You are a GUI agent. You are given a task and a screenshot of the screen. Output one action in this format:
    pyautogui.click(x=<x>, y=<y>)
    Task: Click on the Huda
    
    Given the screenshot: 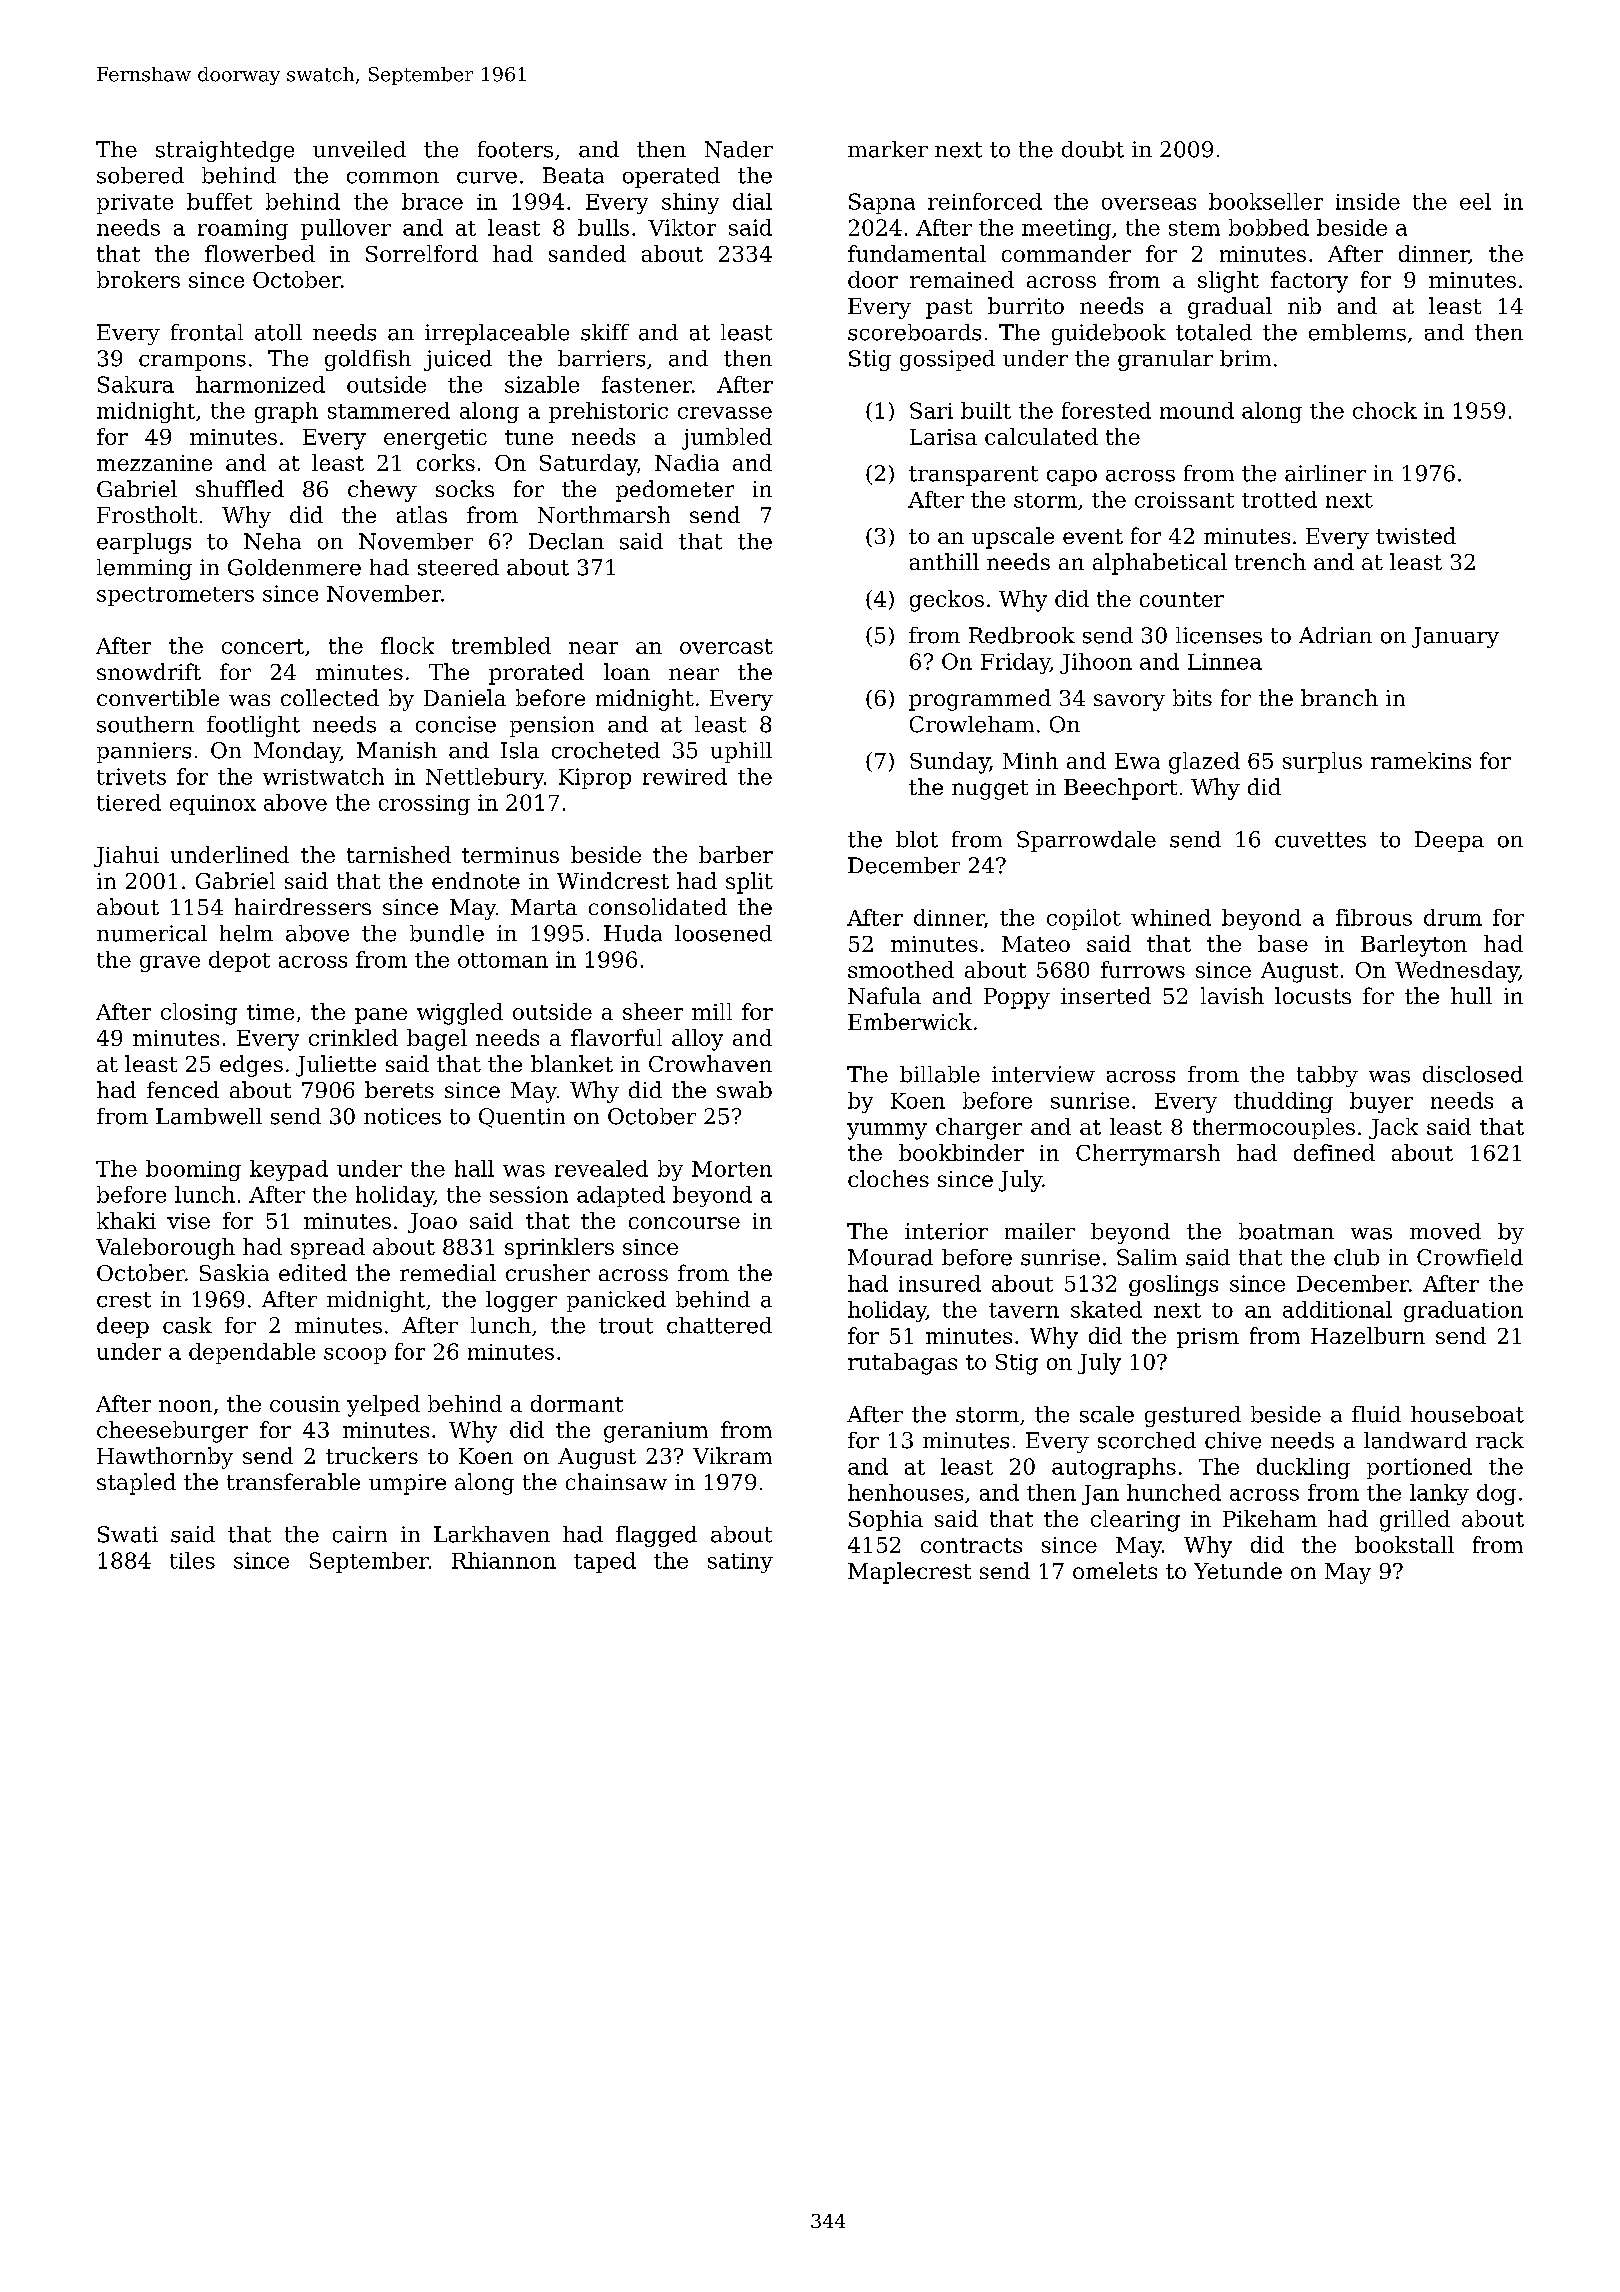 What is the action you would take?
    pyautogui.click(x=633, y=933)
